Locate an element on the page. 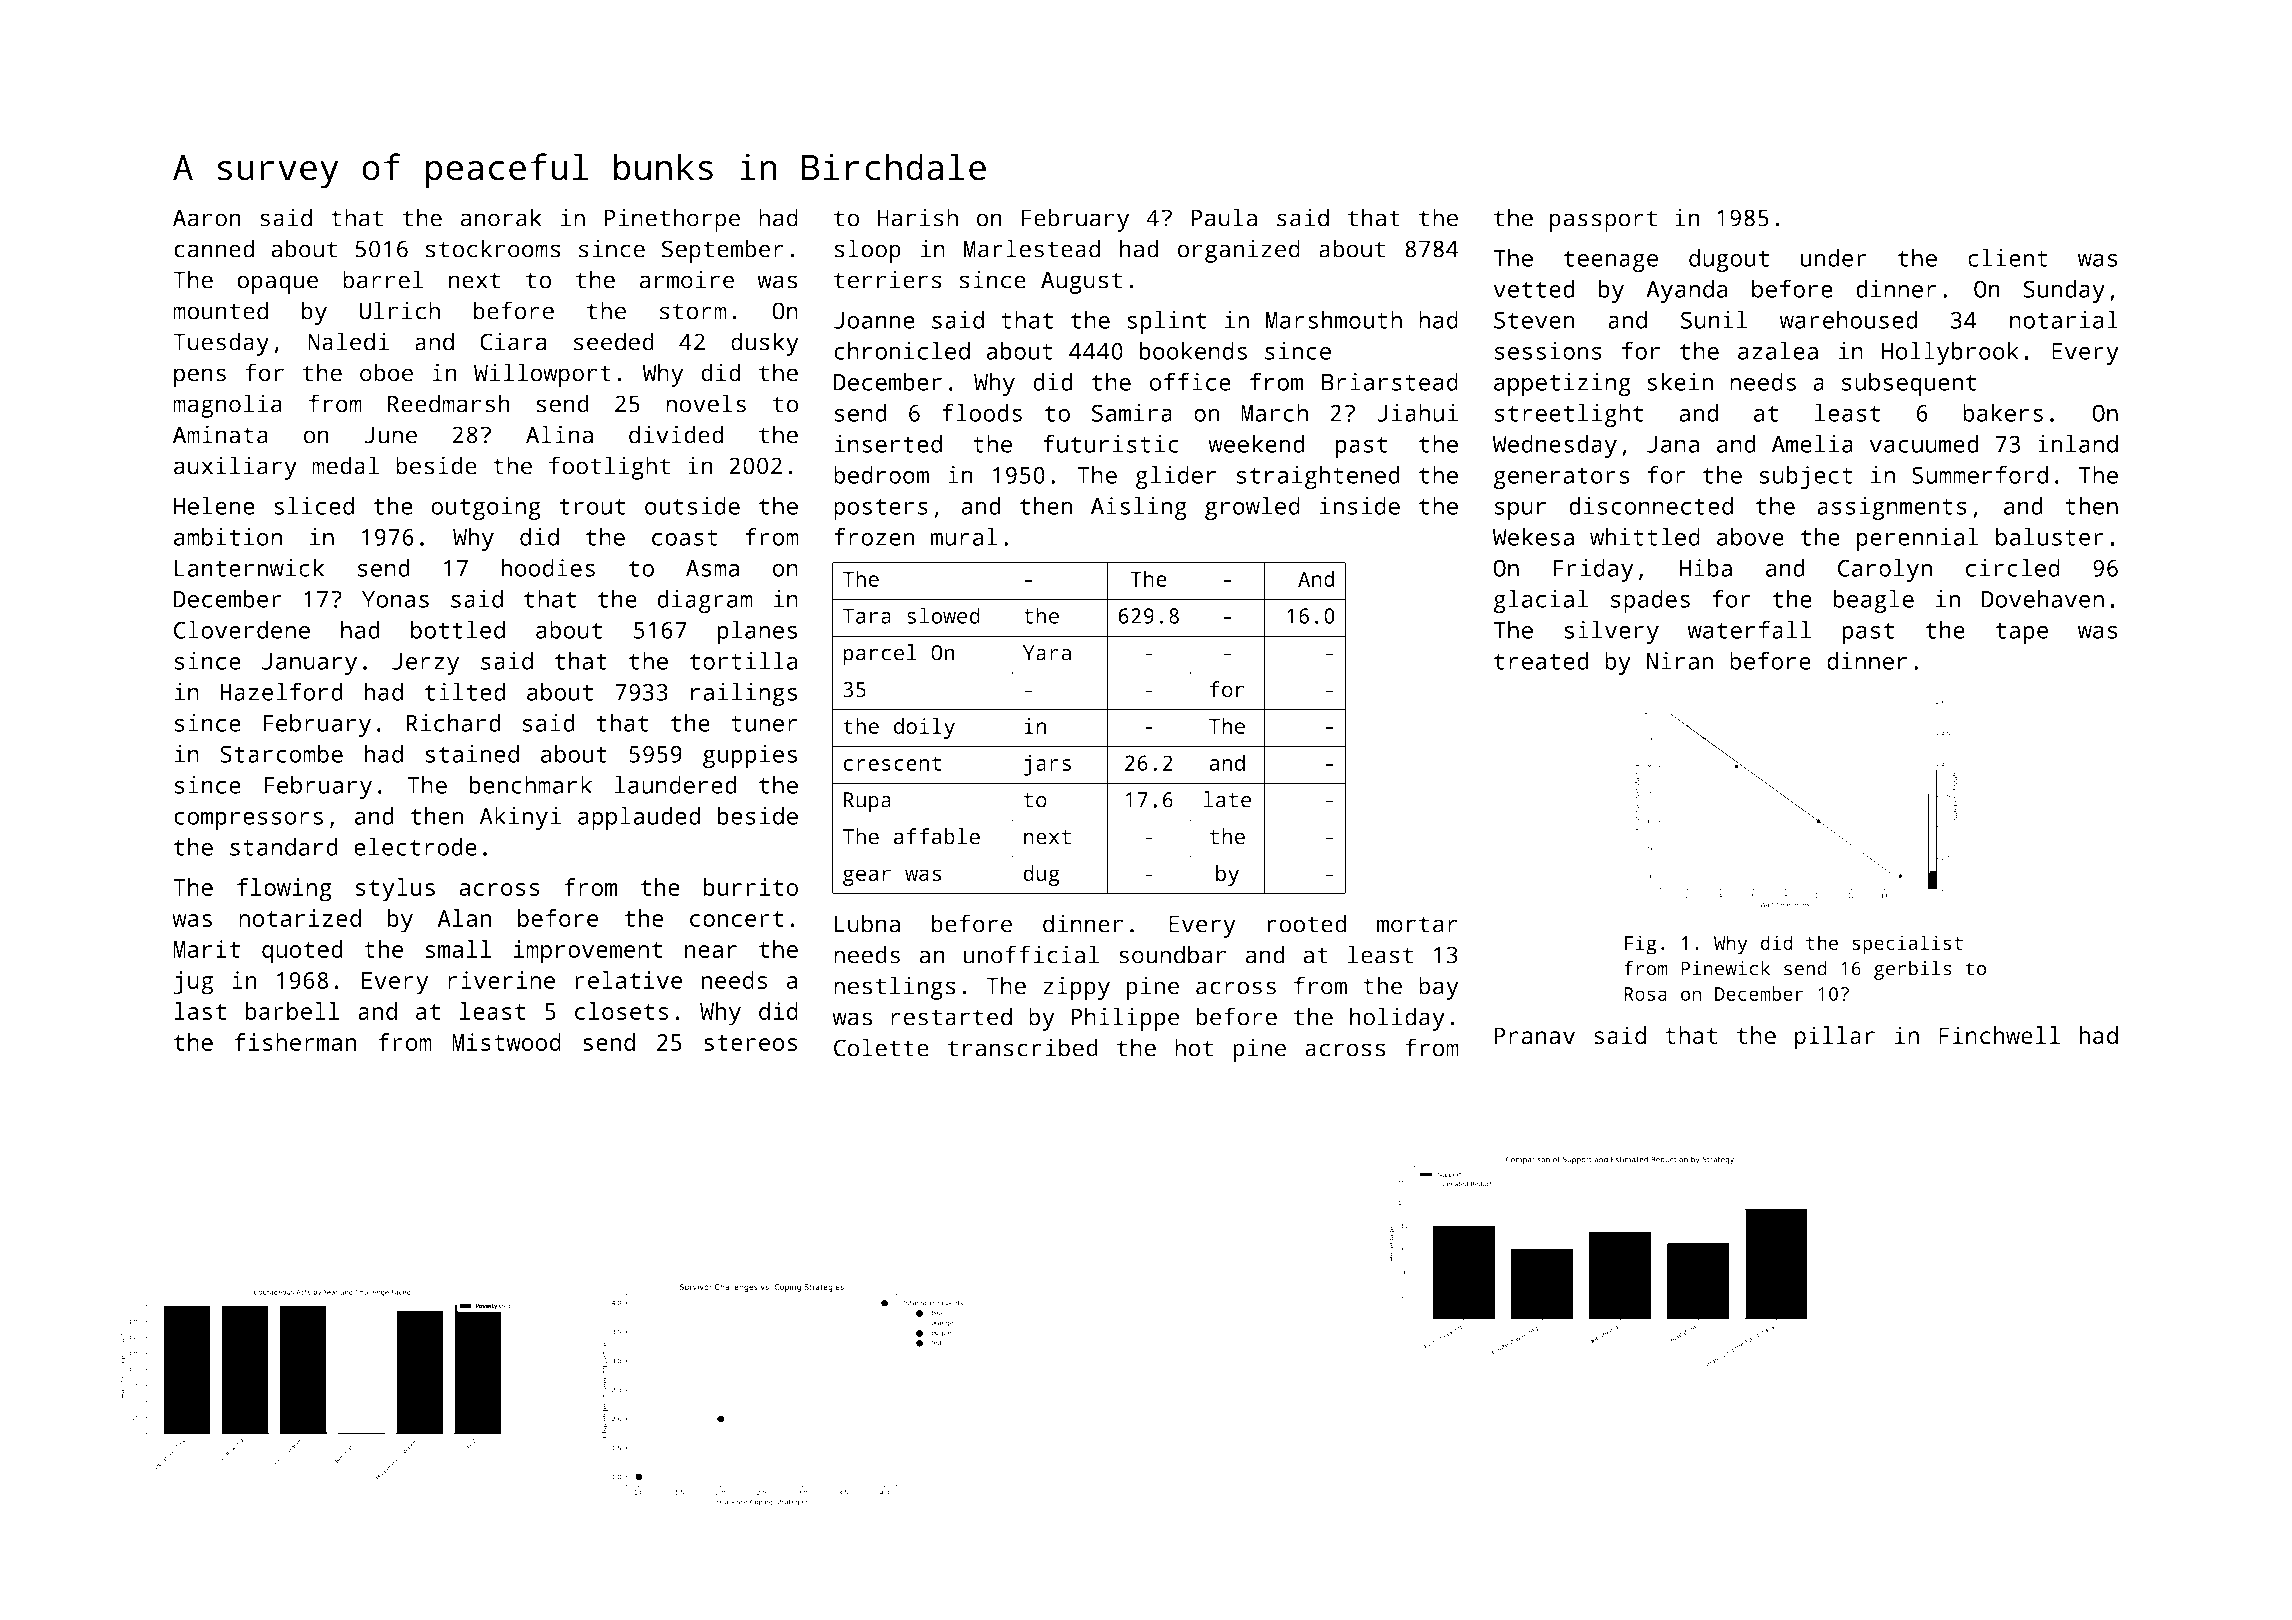 This document has height=1620, width=2292. hot is located at coordinates (1194, 1047).
